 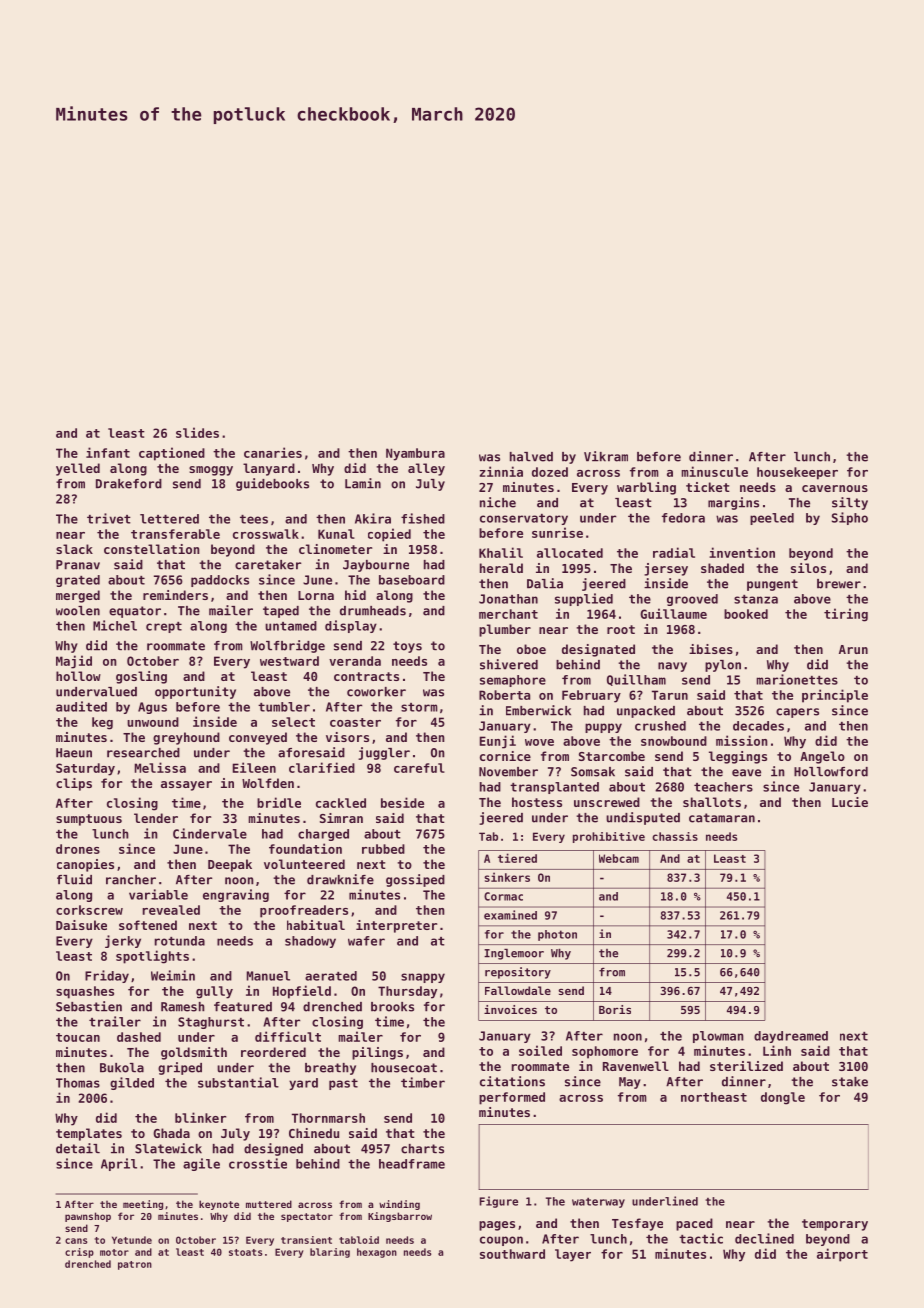 What do you see at coordinates (210, 833) in the image?
I see `Cindervale` at bounding box center [210, 833].
